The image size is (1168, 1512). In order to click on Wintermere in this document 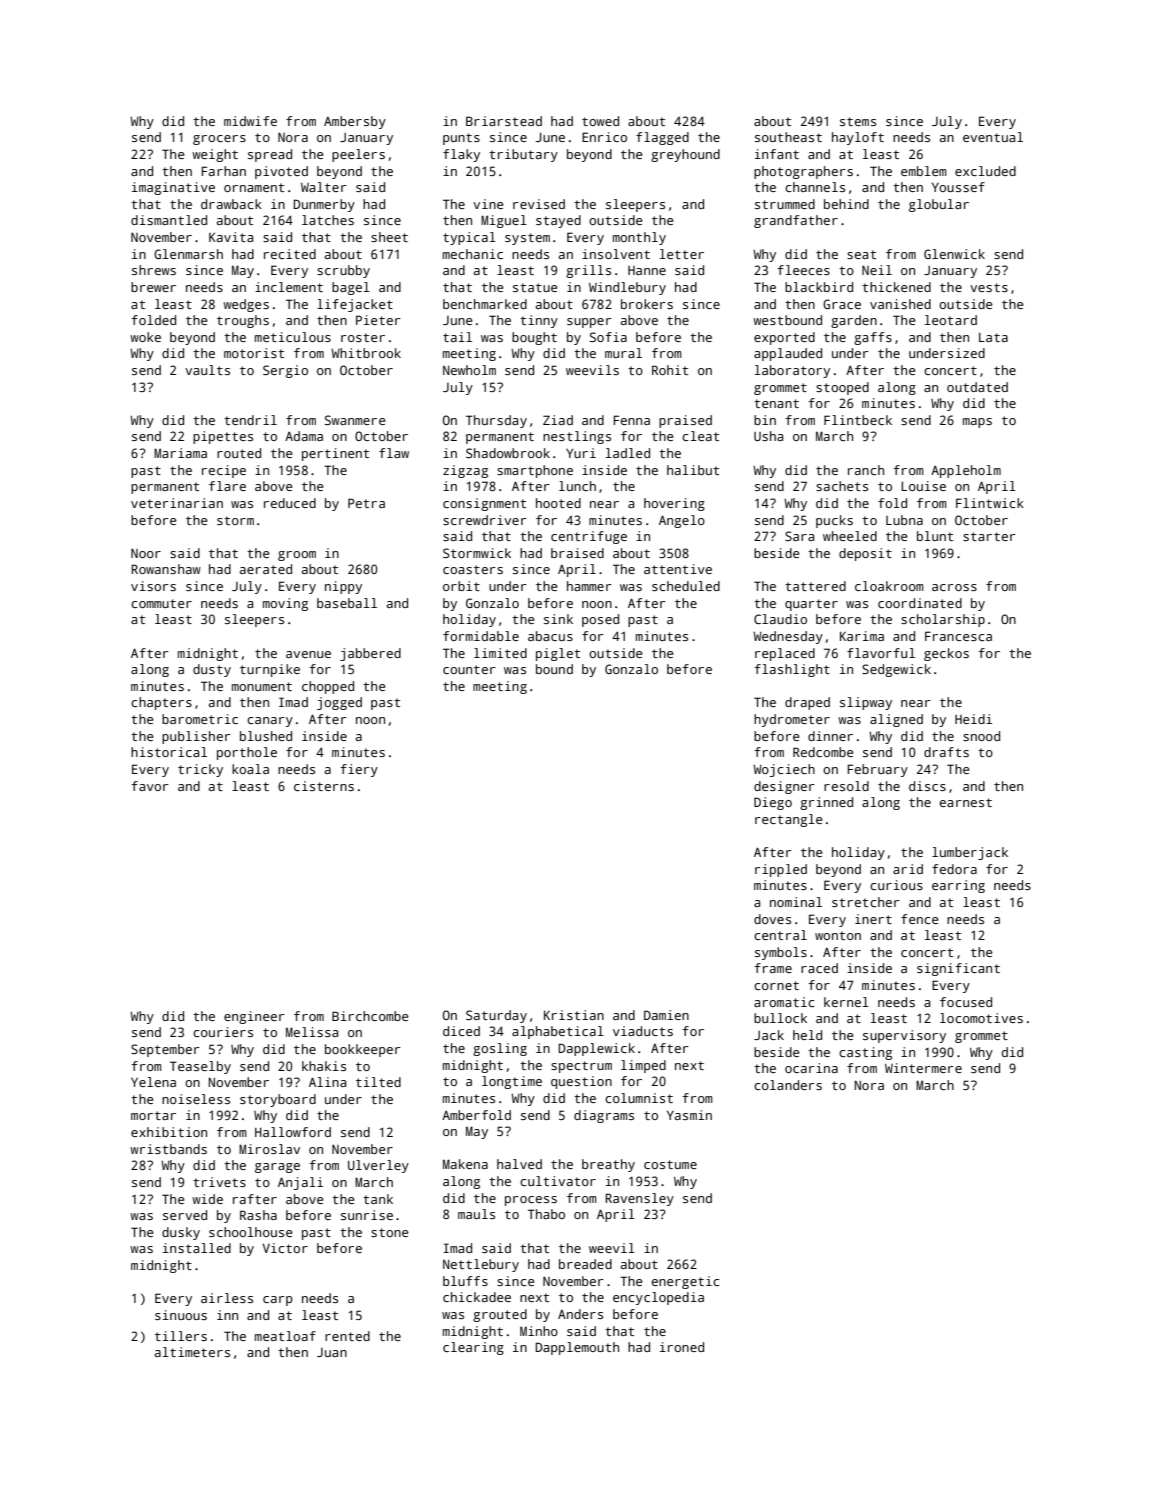, I will do `click(923, 1068)`.
